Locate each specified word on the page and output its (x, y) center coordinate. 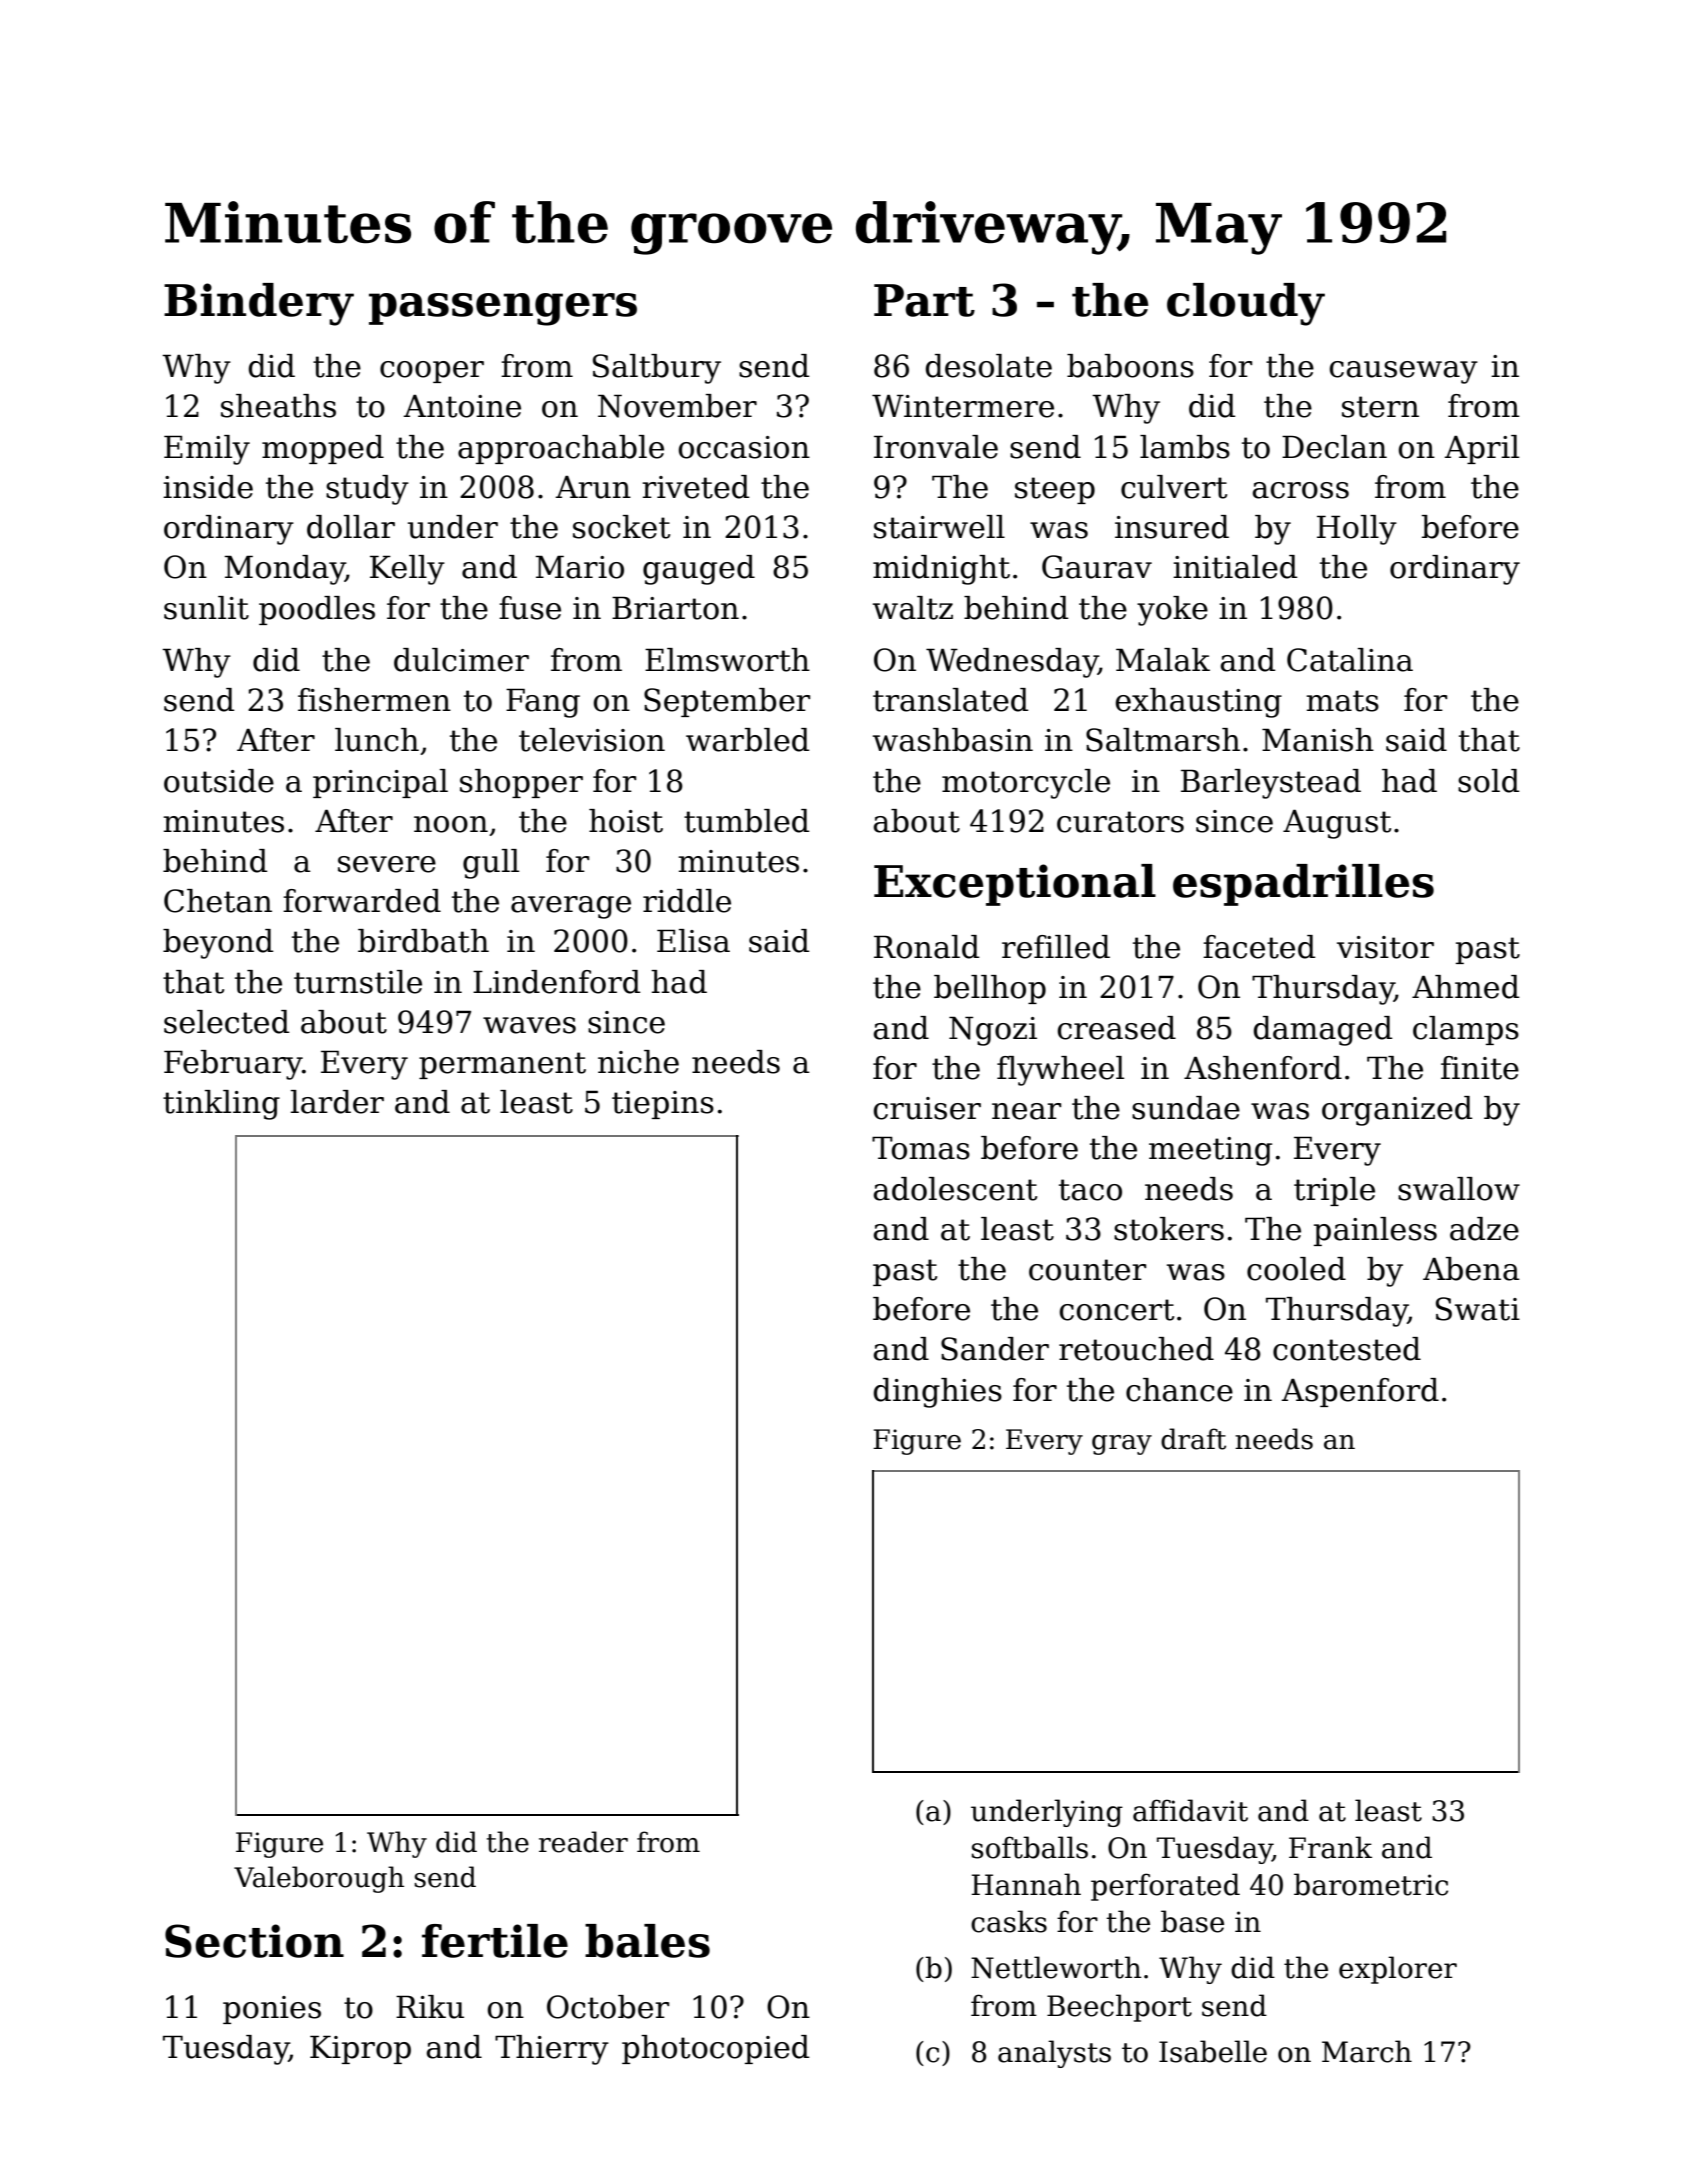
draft (1193, 1439)
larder (337, 1102)
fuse (530, 608)
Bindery (259, 304)
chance (1179, 1390)
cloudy (1246, 304)
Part (924, 300)
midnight (941, 570)
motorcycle (1026, 784)
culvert (1174, 487)
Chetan (218, 901)
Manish (1318, 740)
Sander (995, 1349)
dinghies (937, 1393)
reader (583, 1842)
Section (254, 1941)
